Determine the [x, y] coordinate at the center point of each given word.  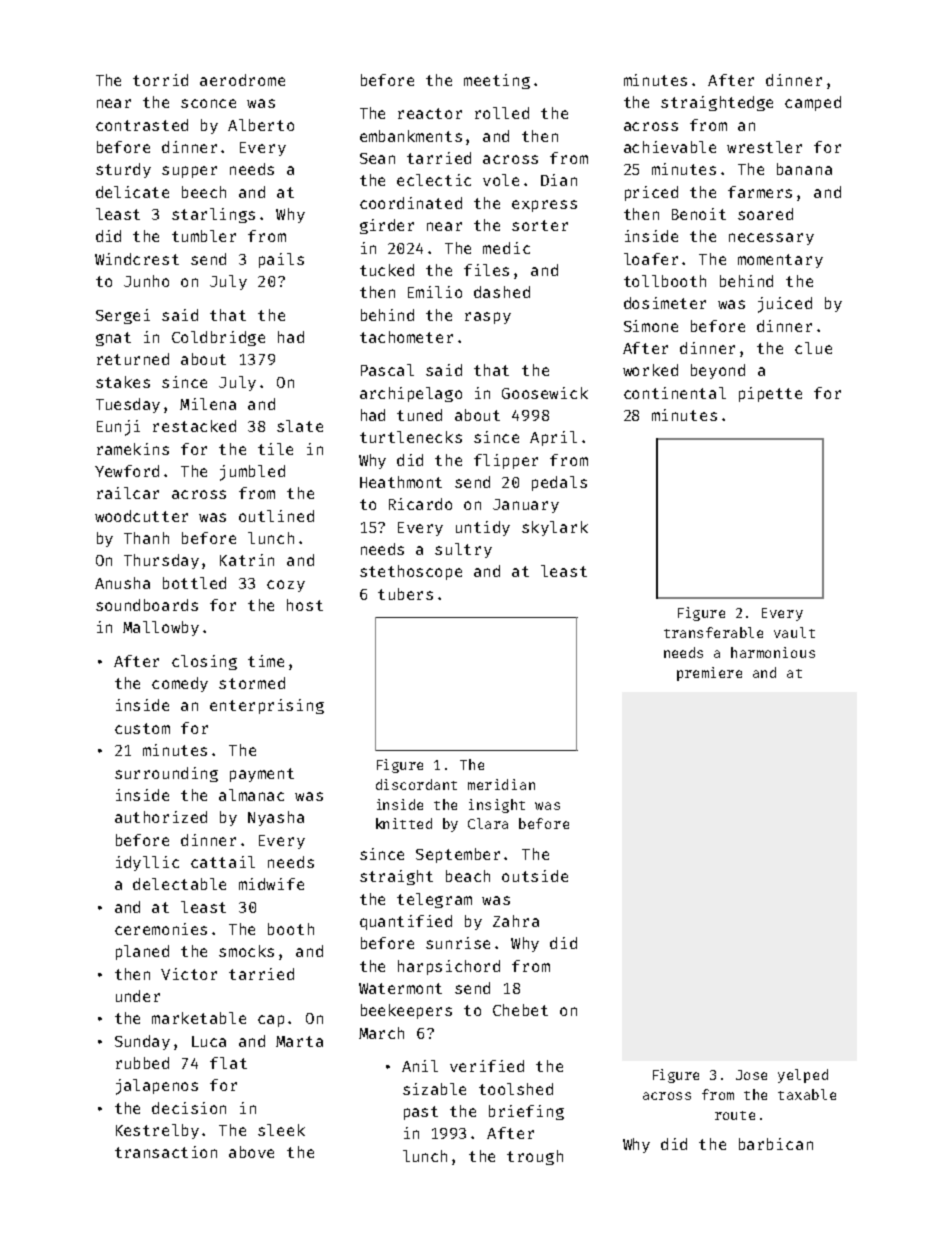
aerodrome [242, 80]
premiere [709, 674]
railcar [128, 493]
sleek [281, 1130]
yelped [803, 1076]
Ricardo [420, 504]
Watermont [400, 988]
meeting [497, 81]
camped [813, 103]
